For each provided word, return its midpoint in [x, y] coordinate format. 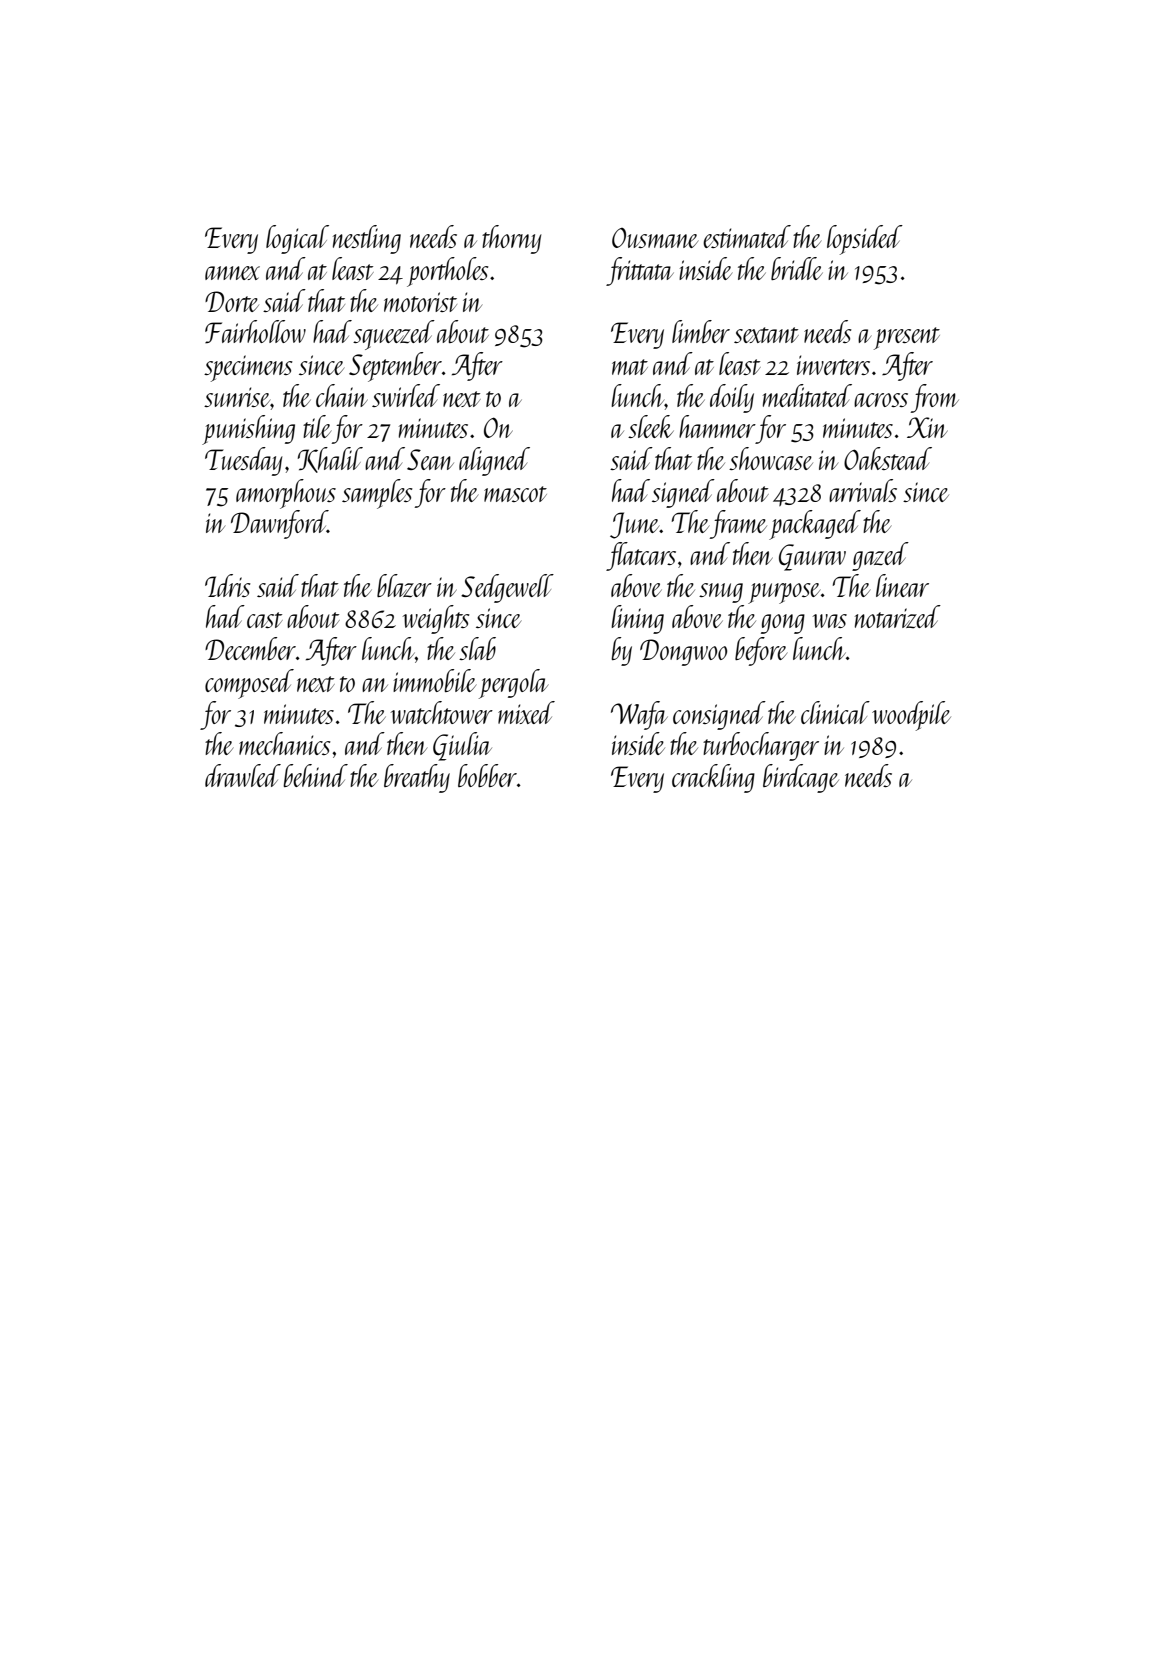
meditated [807, 395]
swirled [406, 395]
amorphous [286, 494]
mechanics [284, 743]
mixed [526, 712]
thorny [511, 239]
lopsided [865, 240]
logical [297, 239]
